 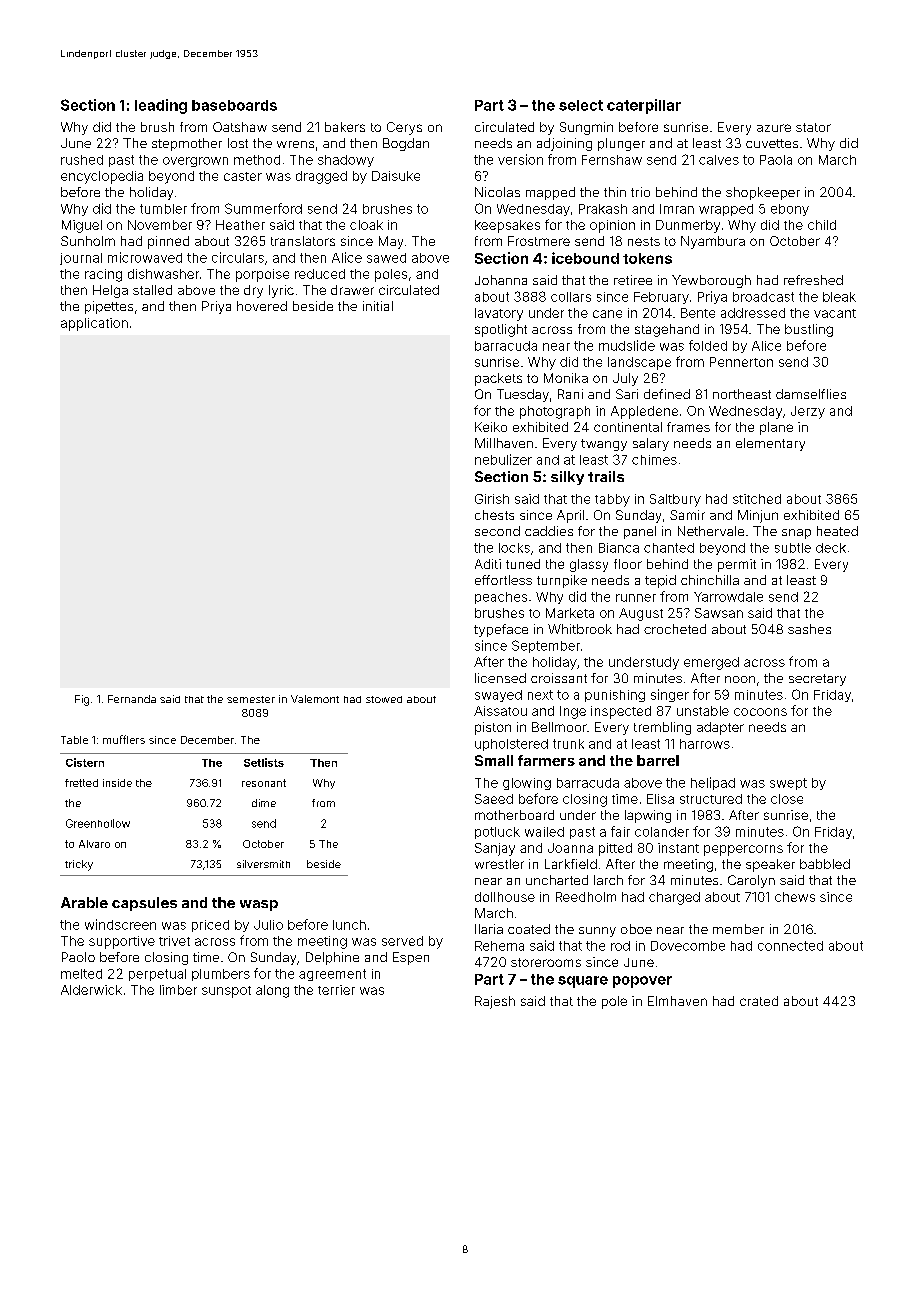 What do you see at coordinates (677, 1001) in the page?
I see `Elmhaven` at bounding box center [677, 1001].
